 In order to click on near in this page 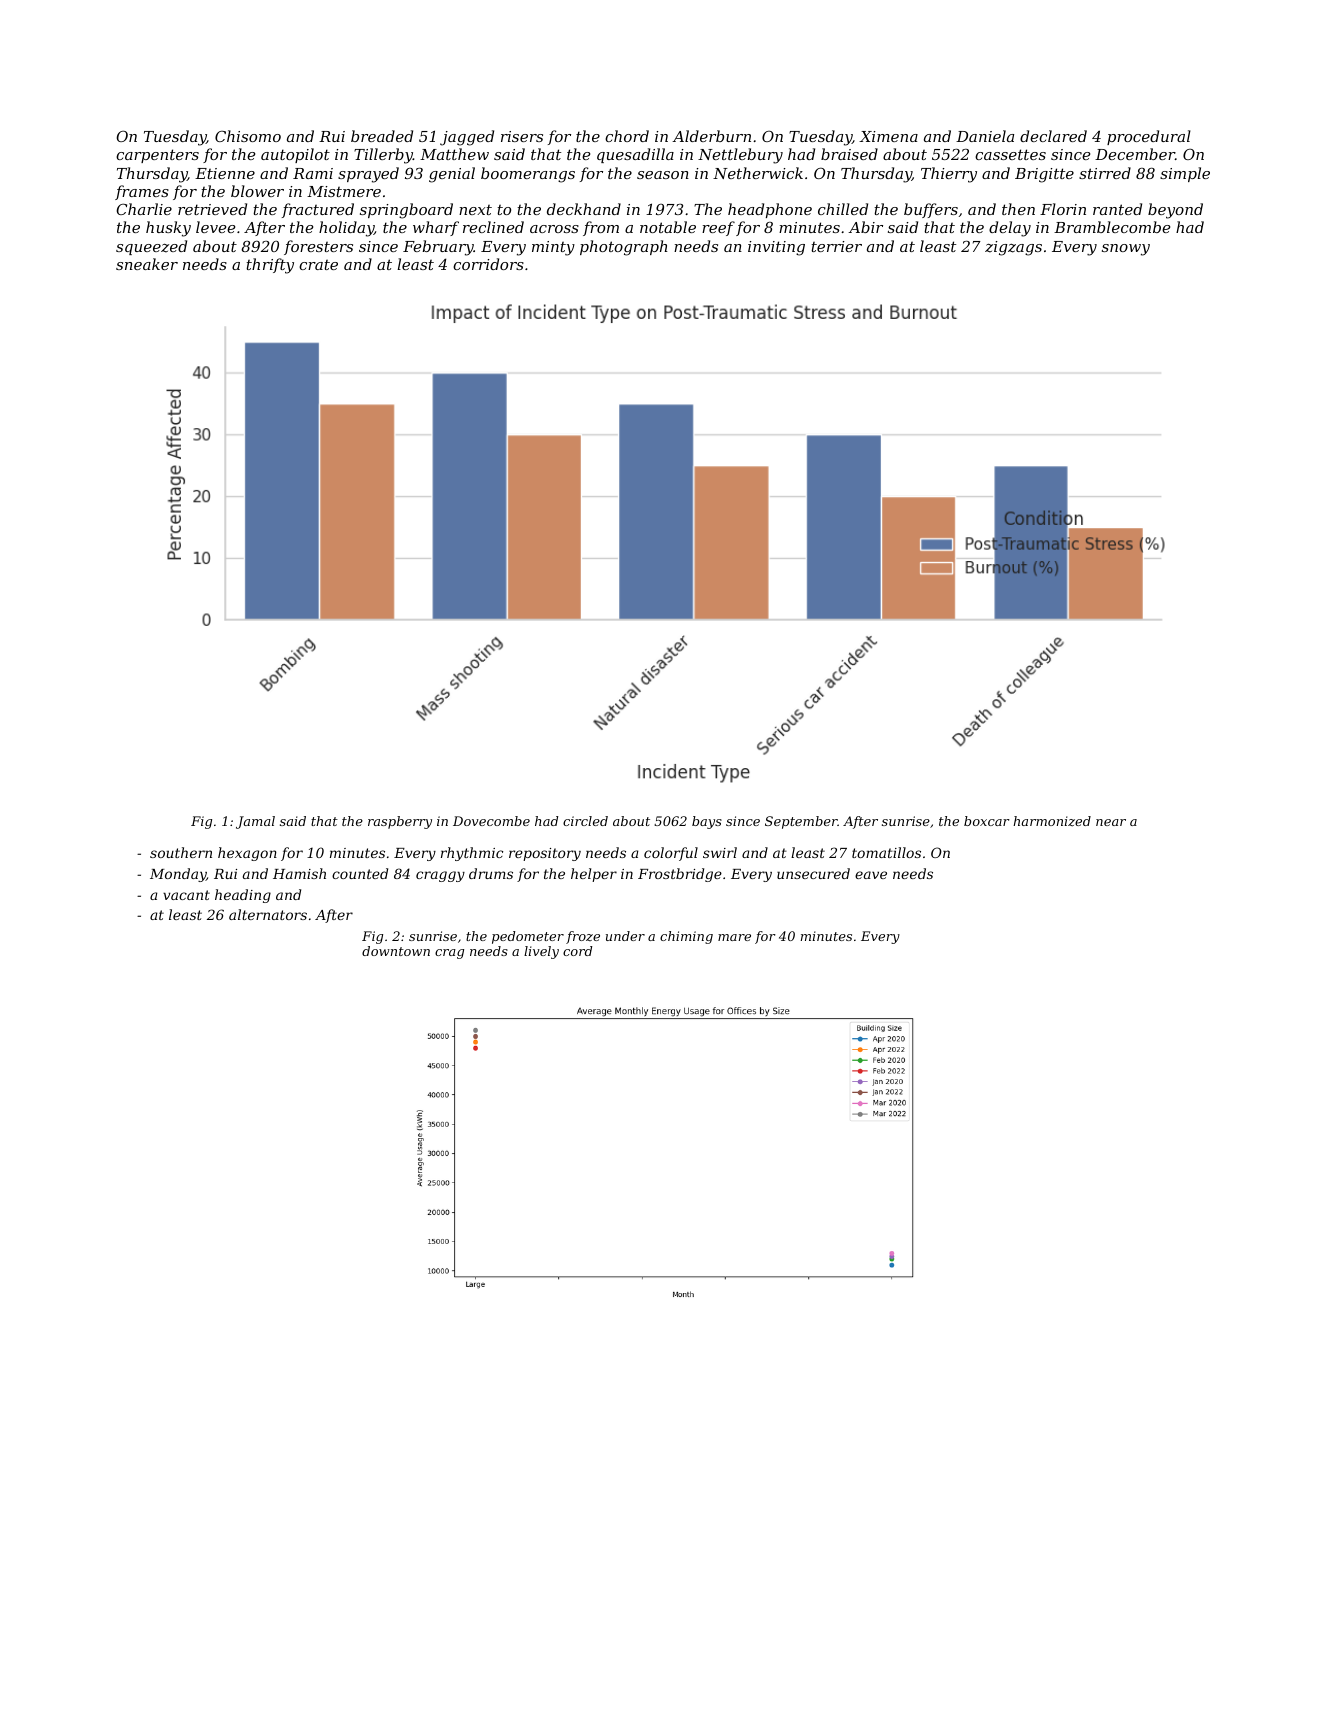, I will do `click(1111, 822)`.
